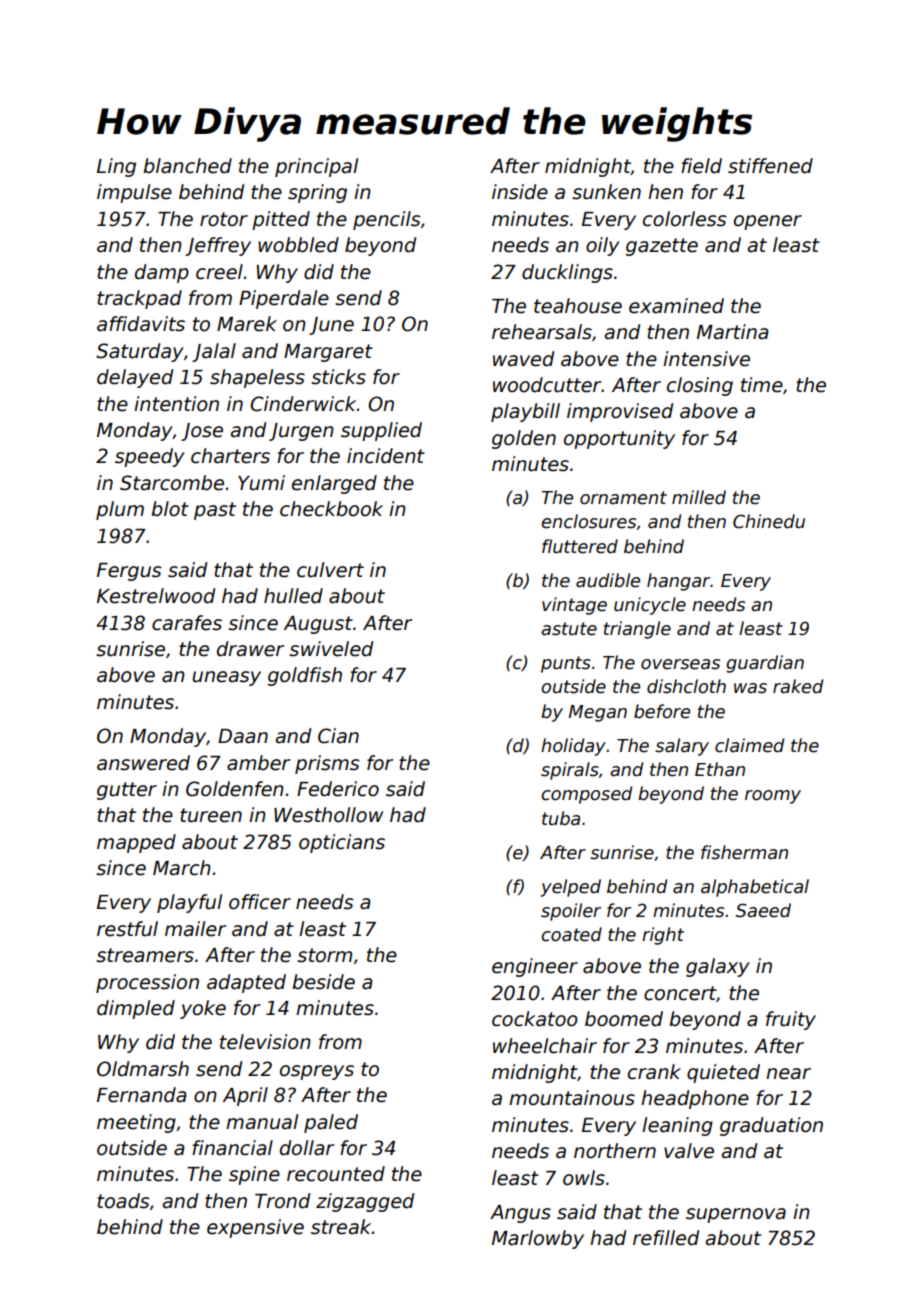  I want to click on sunken, so click(606, 192).
